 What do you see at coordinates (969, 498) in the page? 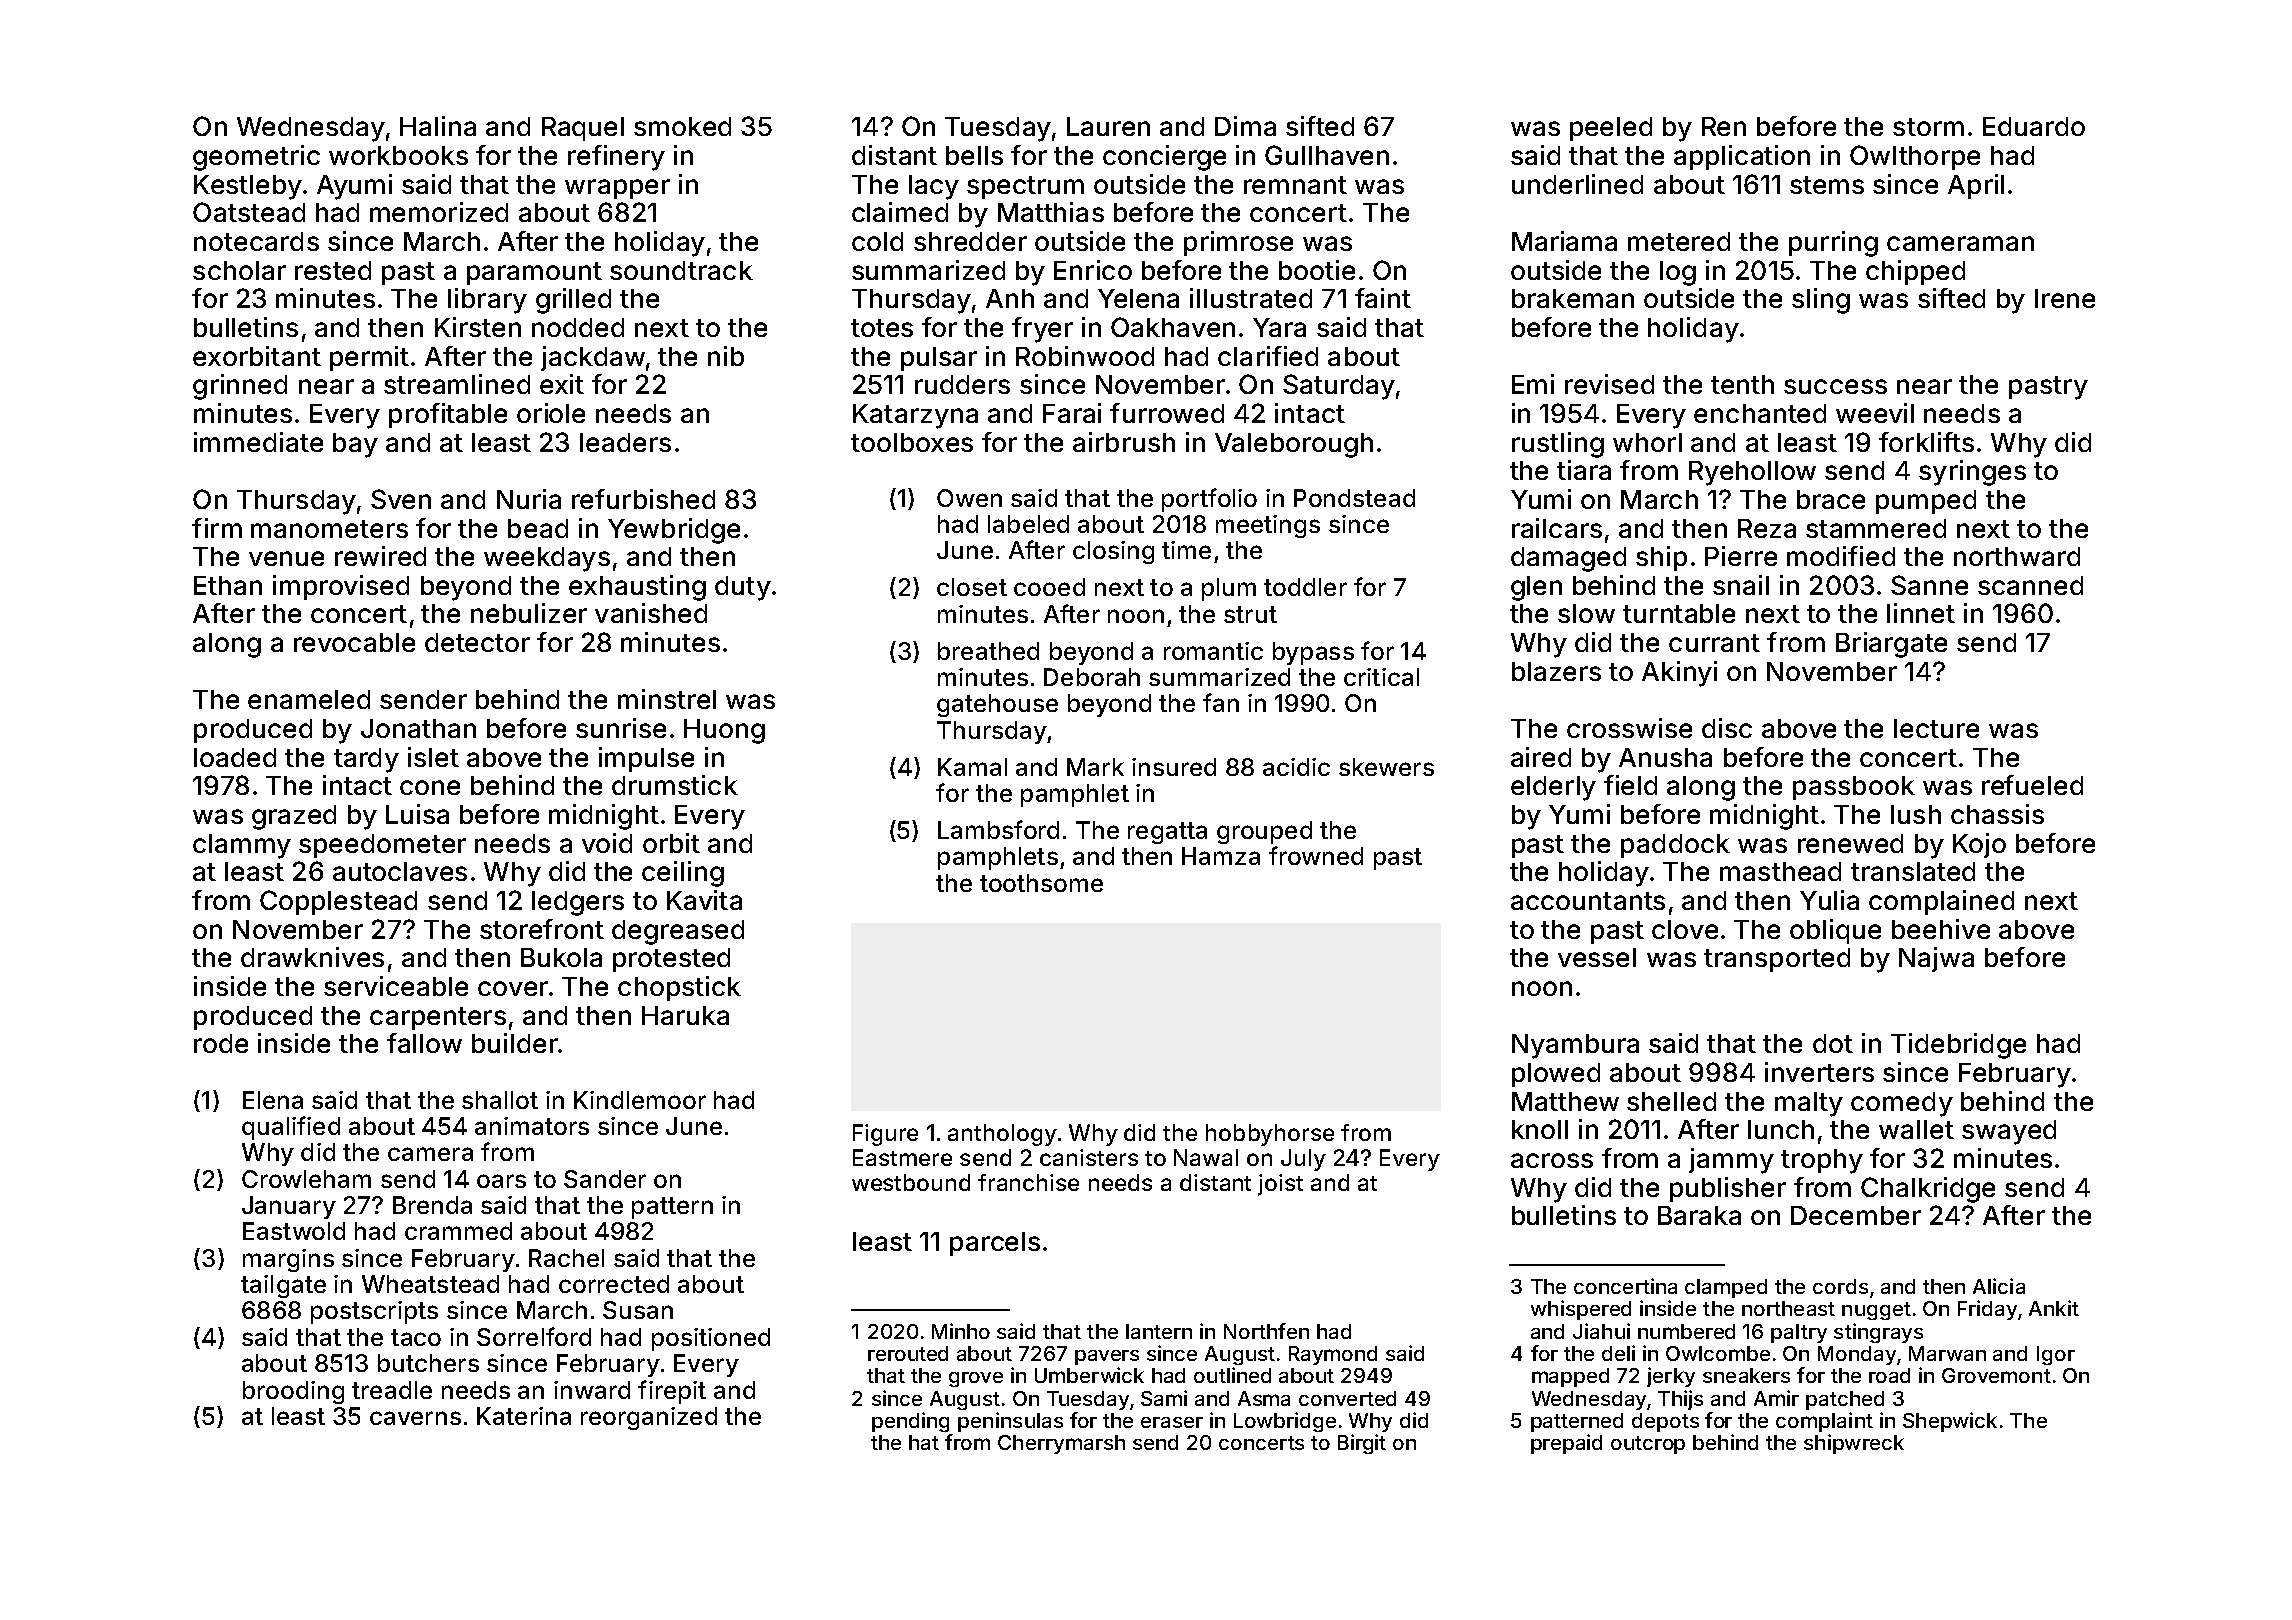
I see `Owen` at bounding box center [969, 498].
